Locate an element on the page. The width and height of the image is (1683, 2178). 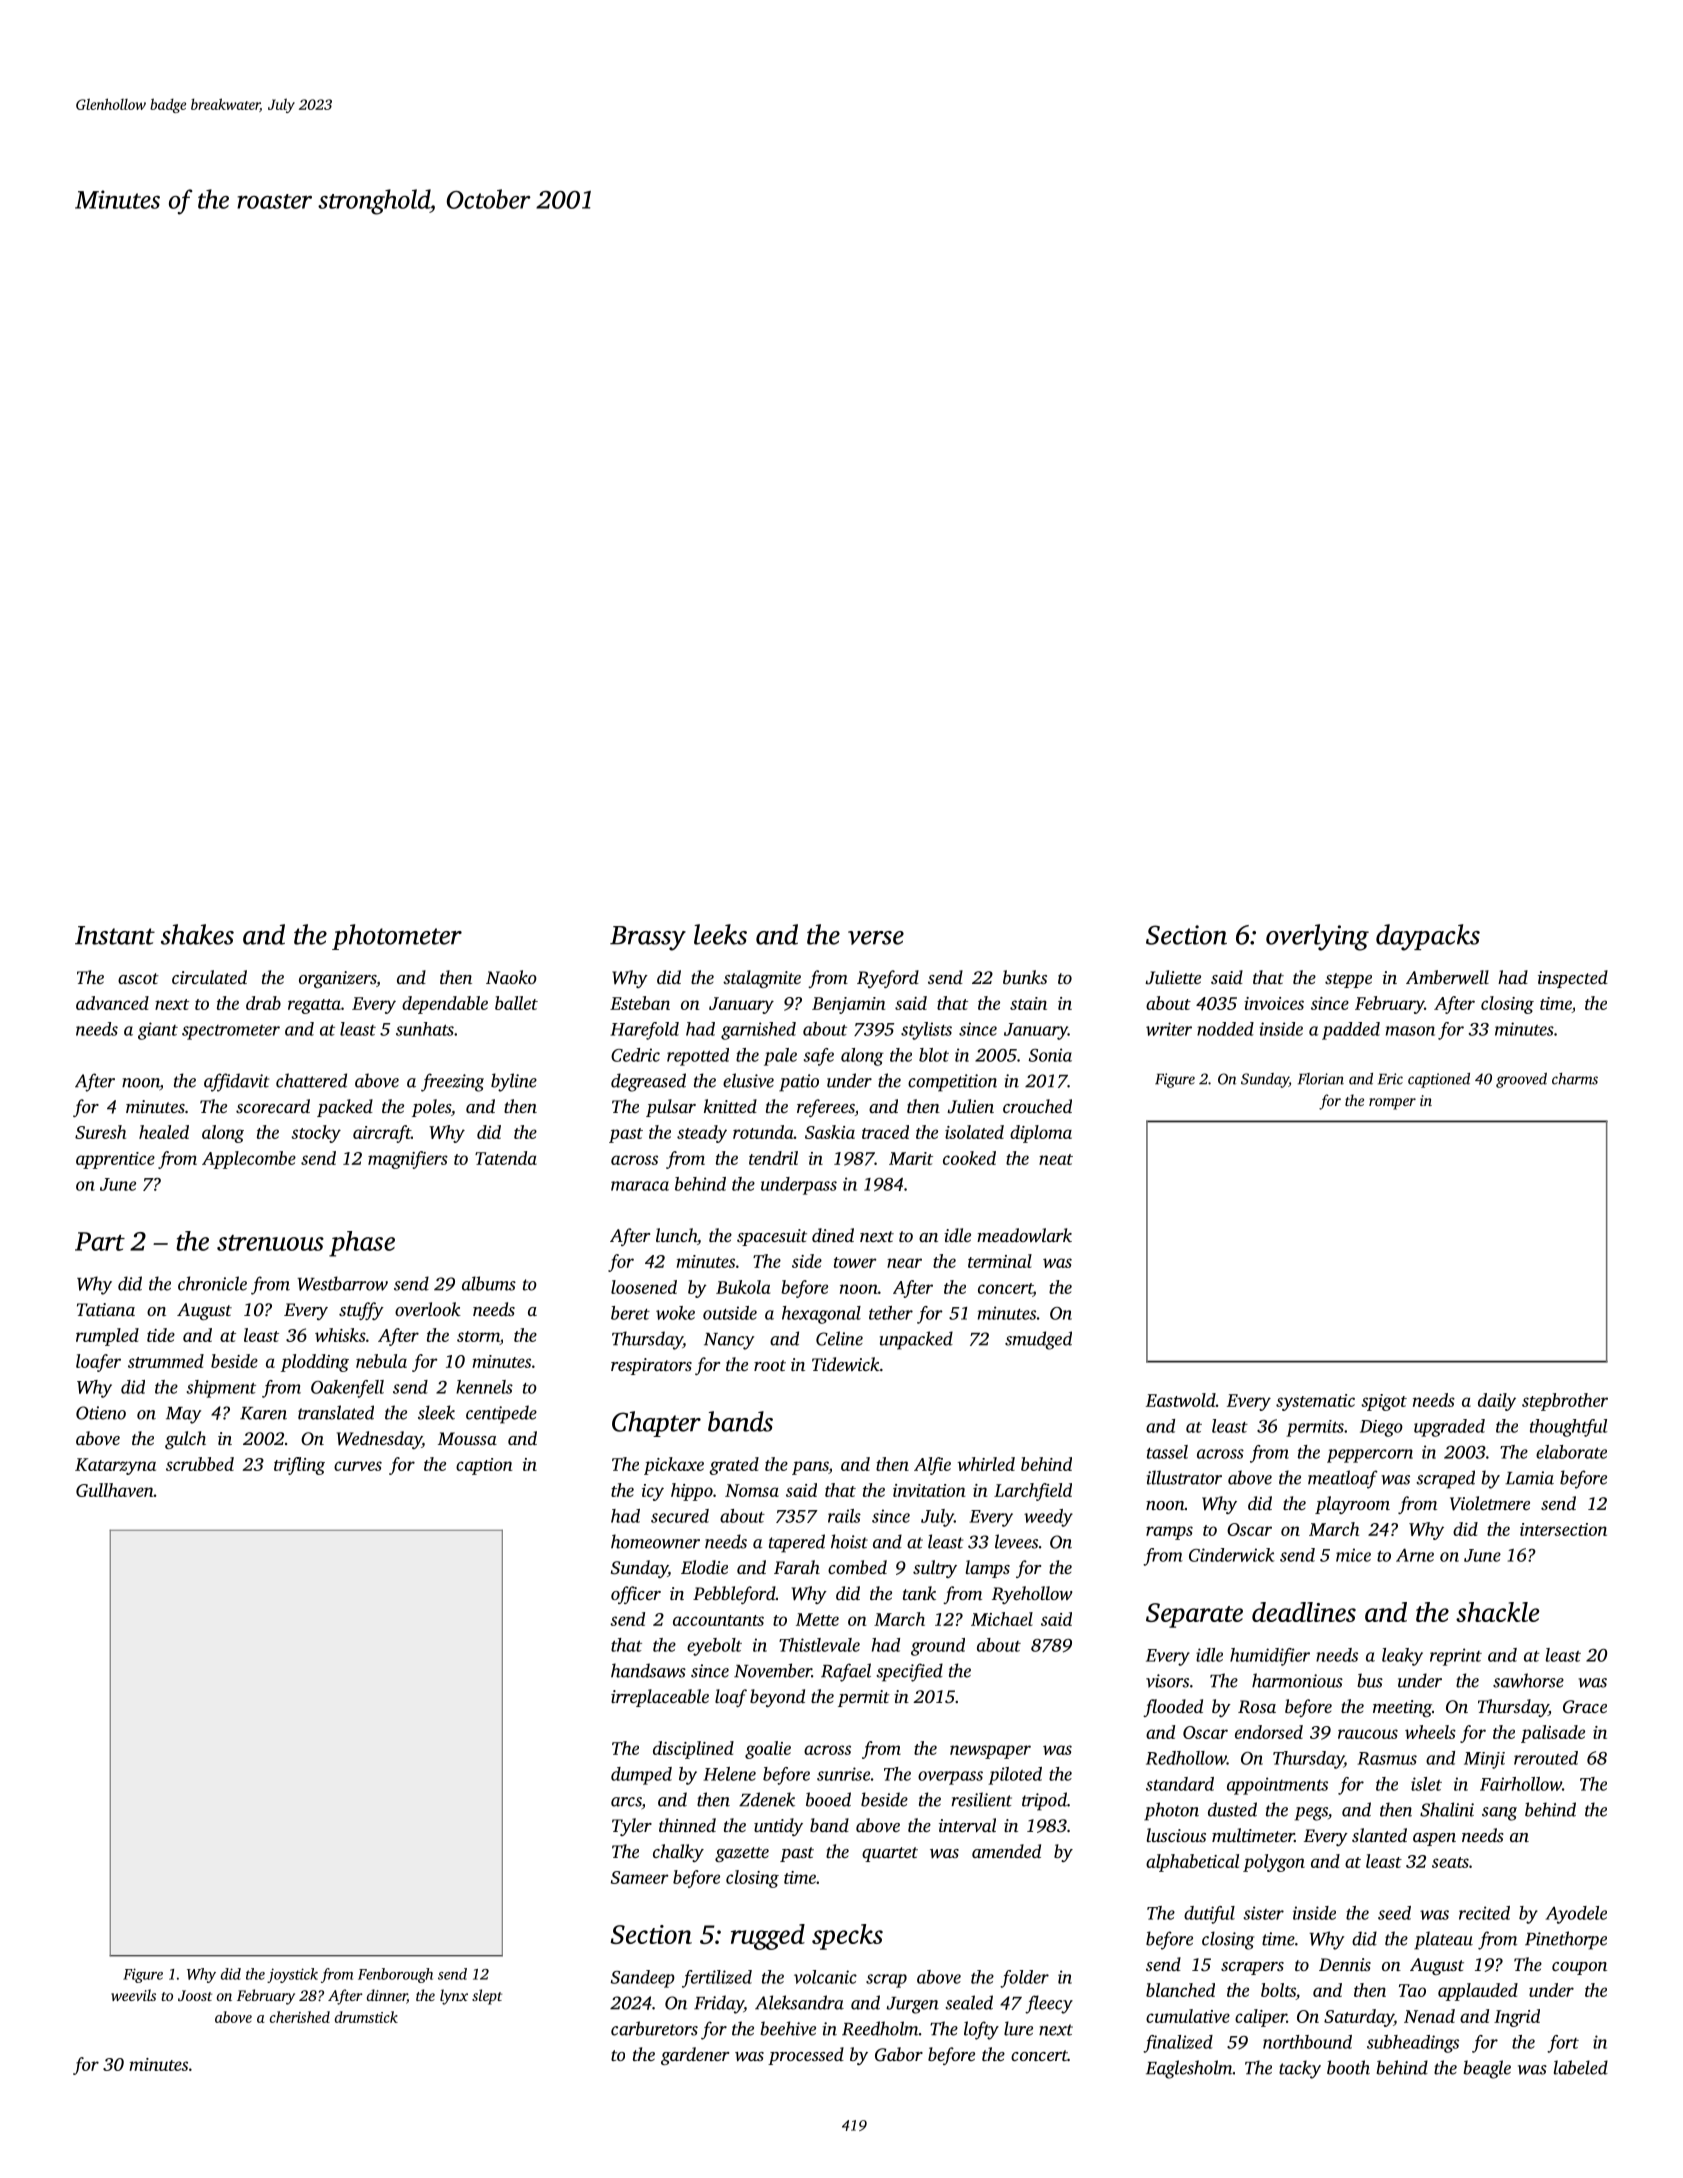
sister is located at coordinates (1264, 1913).
